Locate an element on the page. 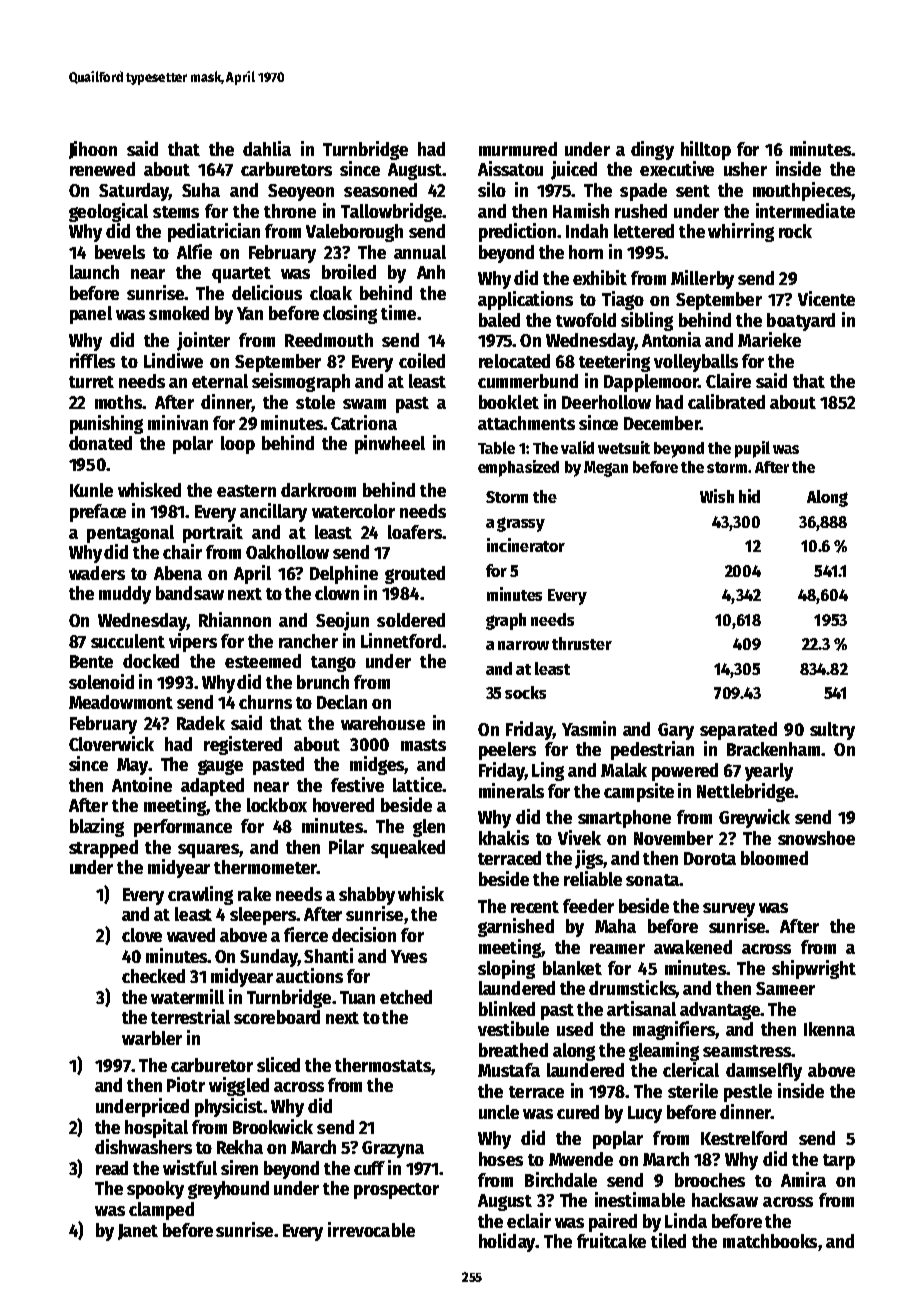 The width and height of the document is (924, 1314). murmured is located at coordinates (518, 149).
